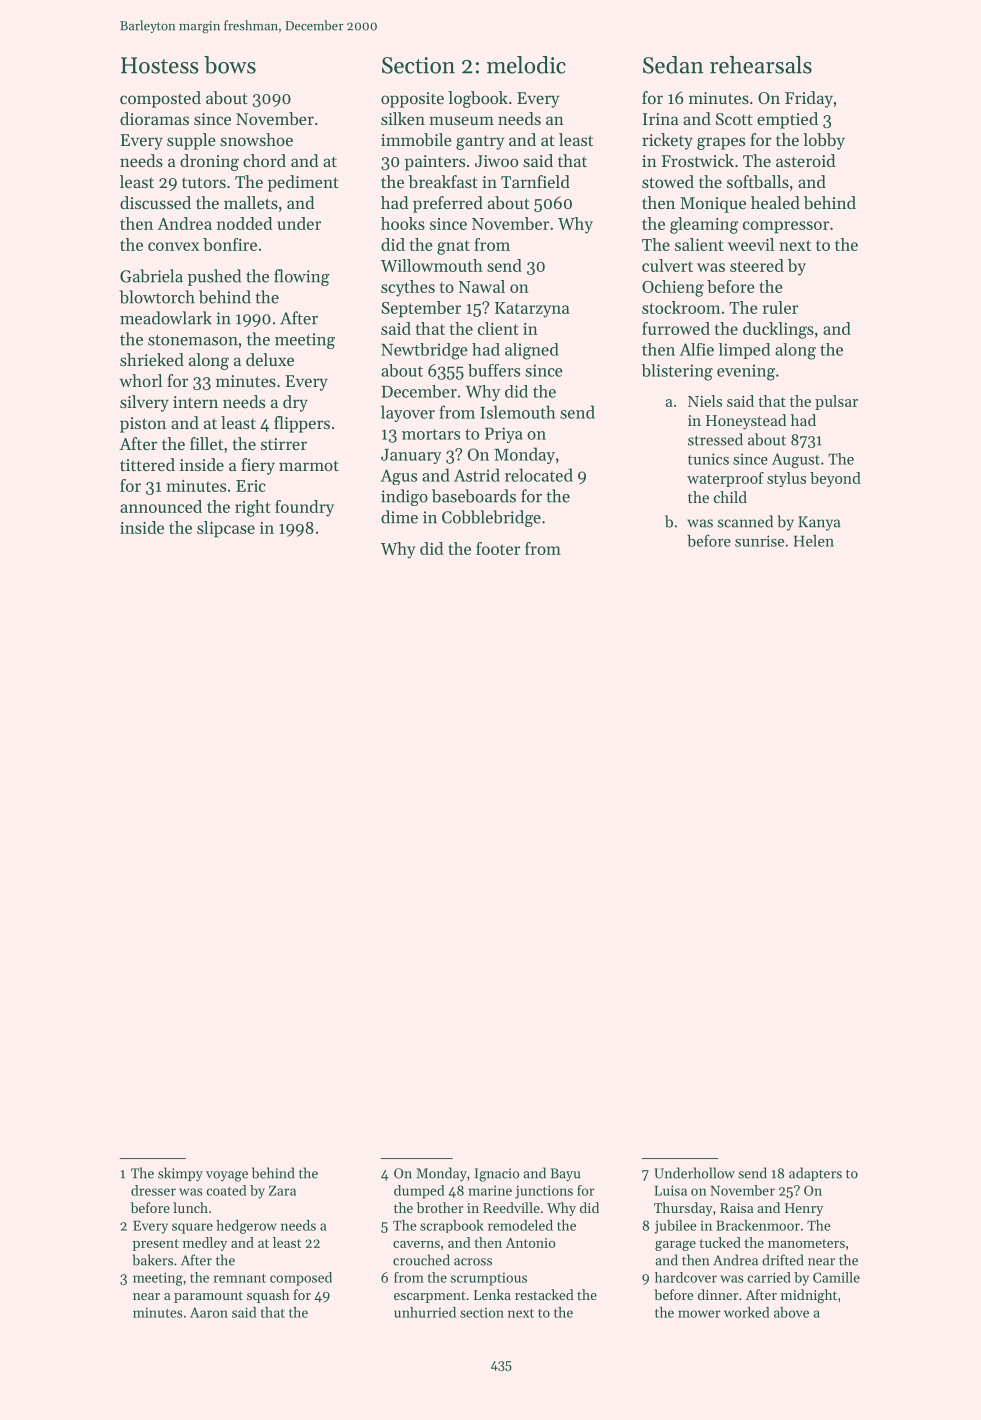 The height and width of the page is (1420, 981). I want to click on sunrise, so click(759, 541).
